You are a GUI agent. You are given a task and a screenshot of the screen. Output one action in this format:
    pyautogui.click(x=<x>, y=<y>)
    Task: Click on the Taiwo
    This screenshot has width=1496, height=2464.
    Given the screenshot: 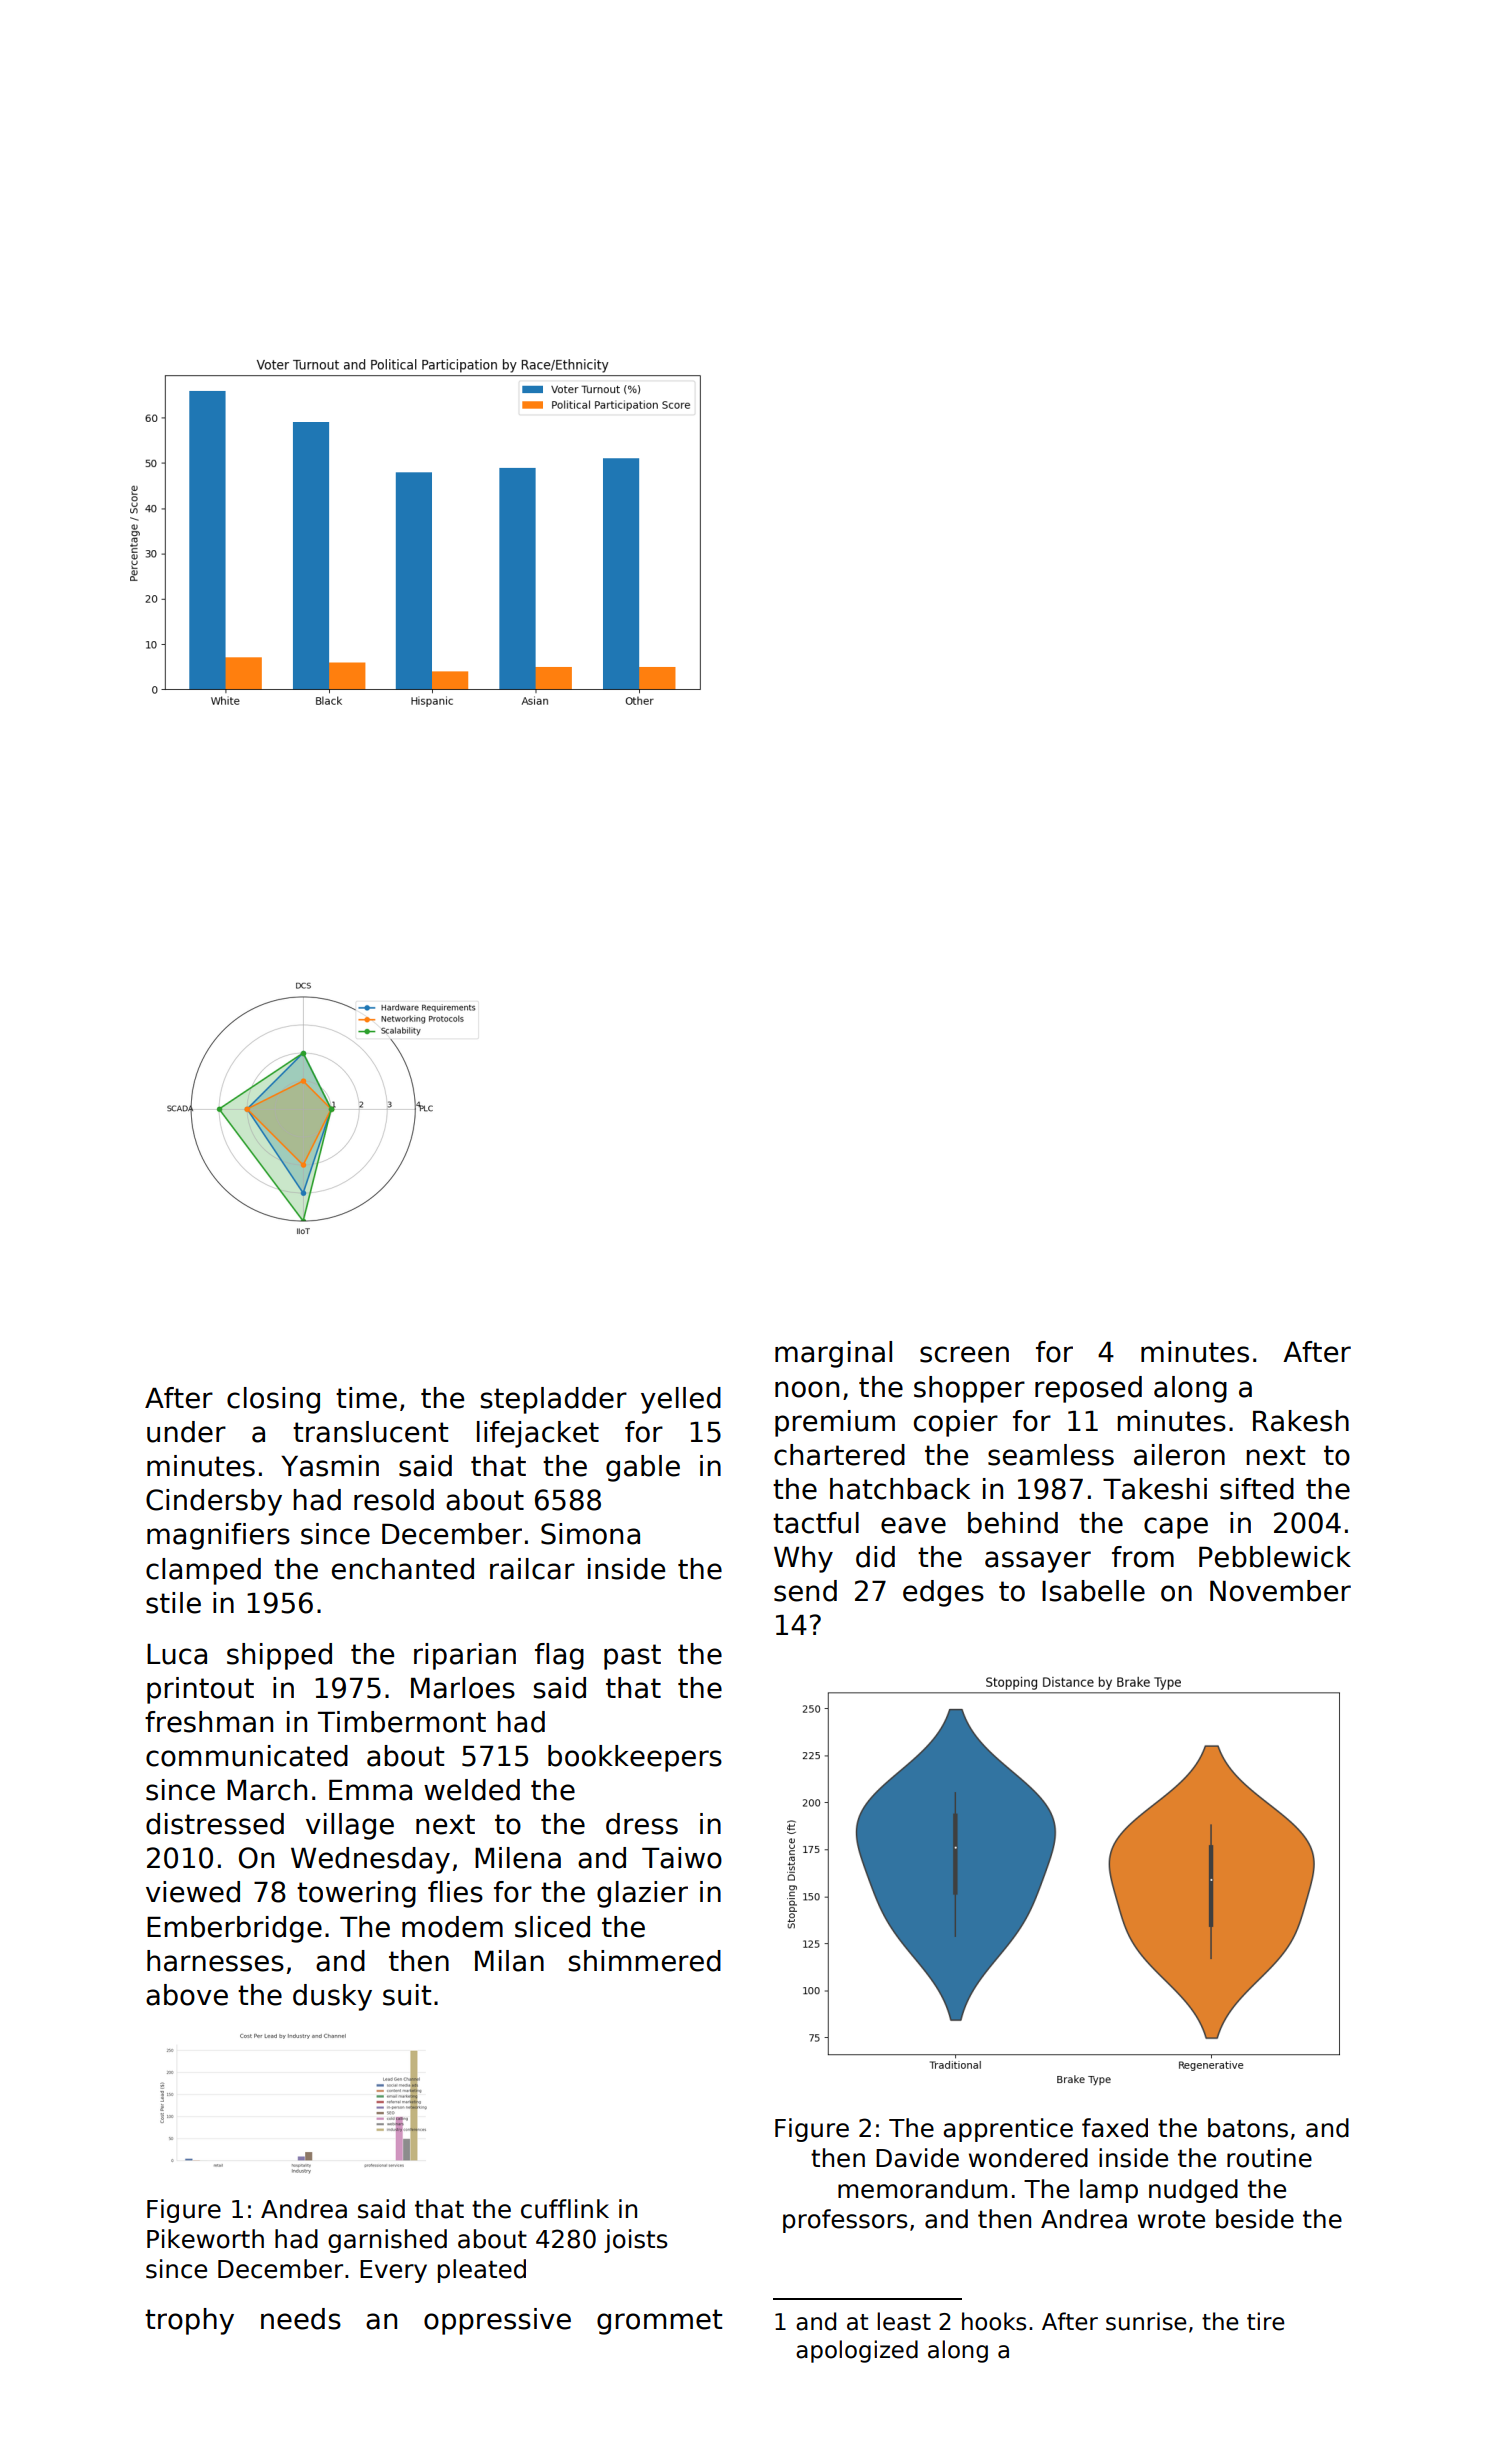 What is the action you would take?
    pyautogui.click(x=682, y=1858)
